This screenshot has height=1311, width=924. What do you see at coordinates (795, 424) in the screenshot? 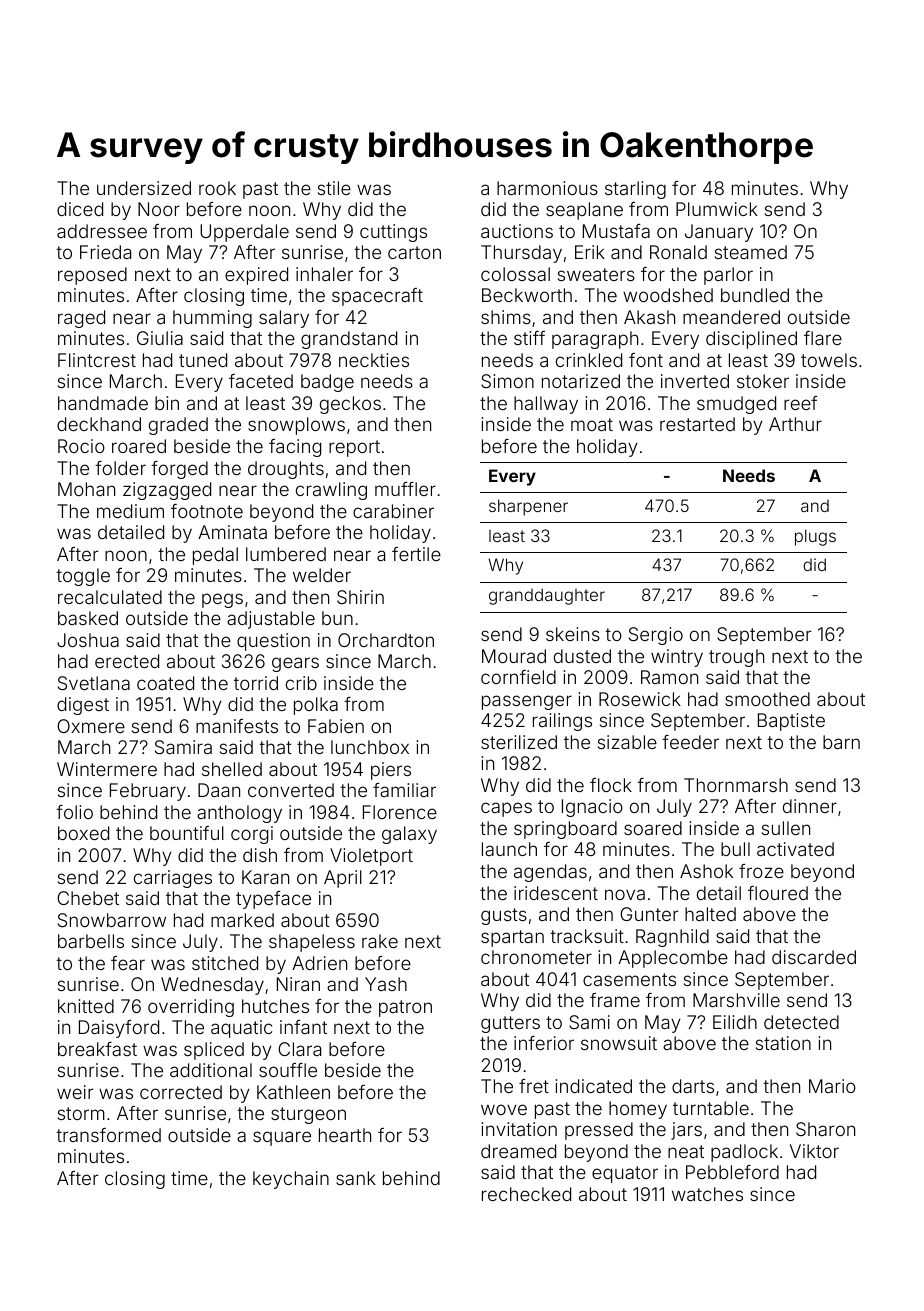
I see `Arthur` at bounding box center [795, 424].
